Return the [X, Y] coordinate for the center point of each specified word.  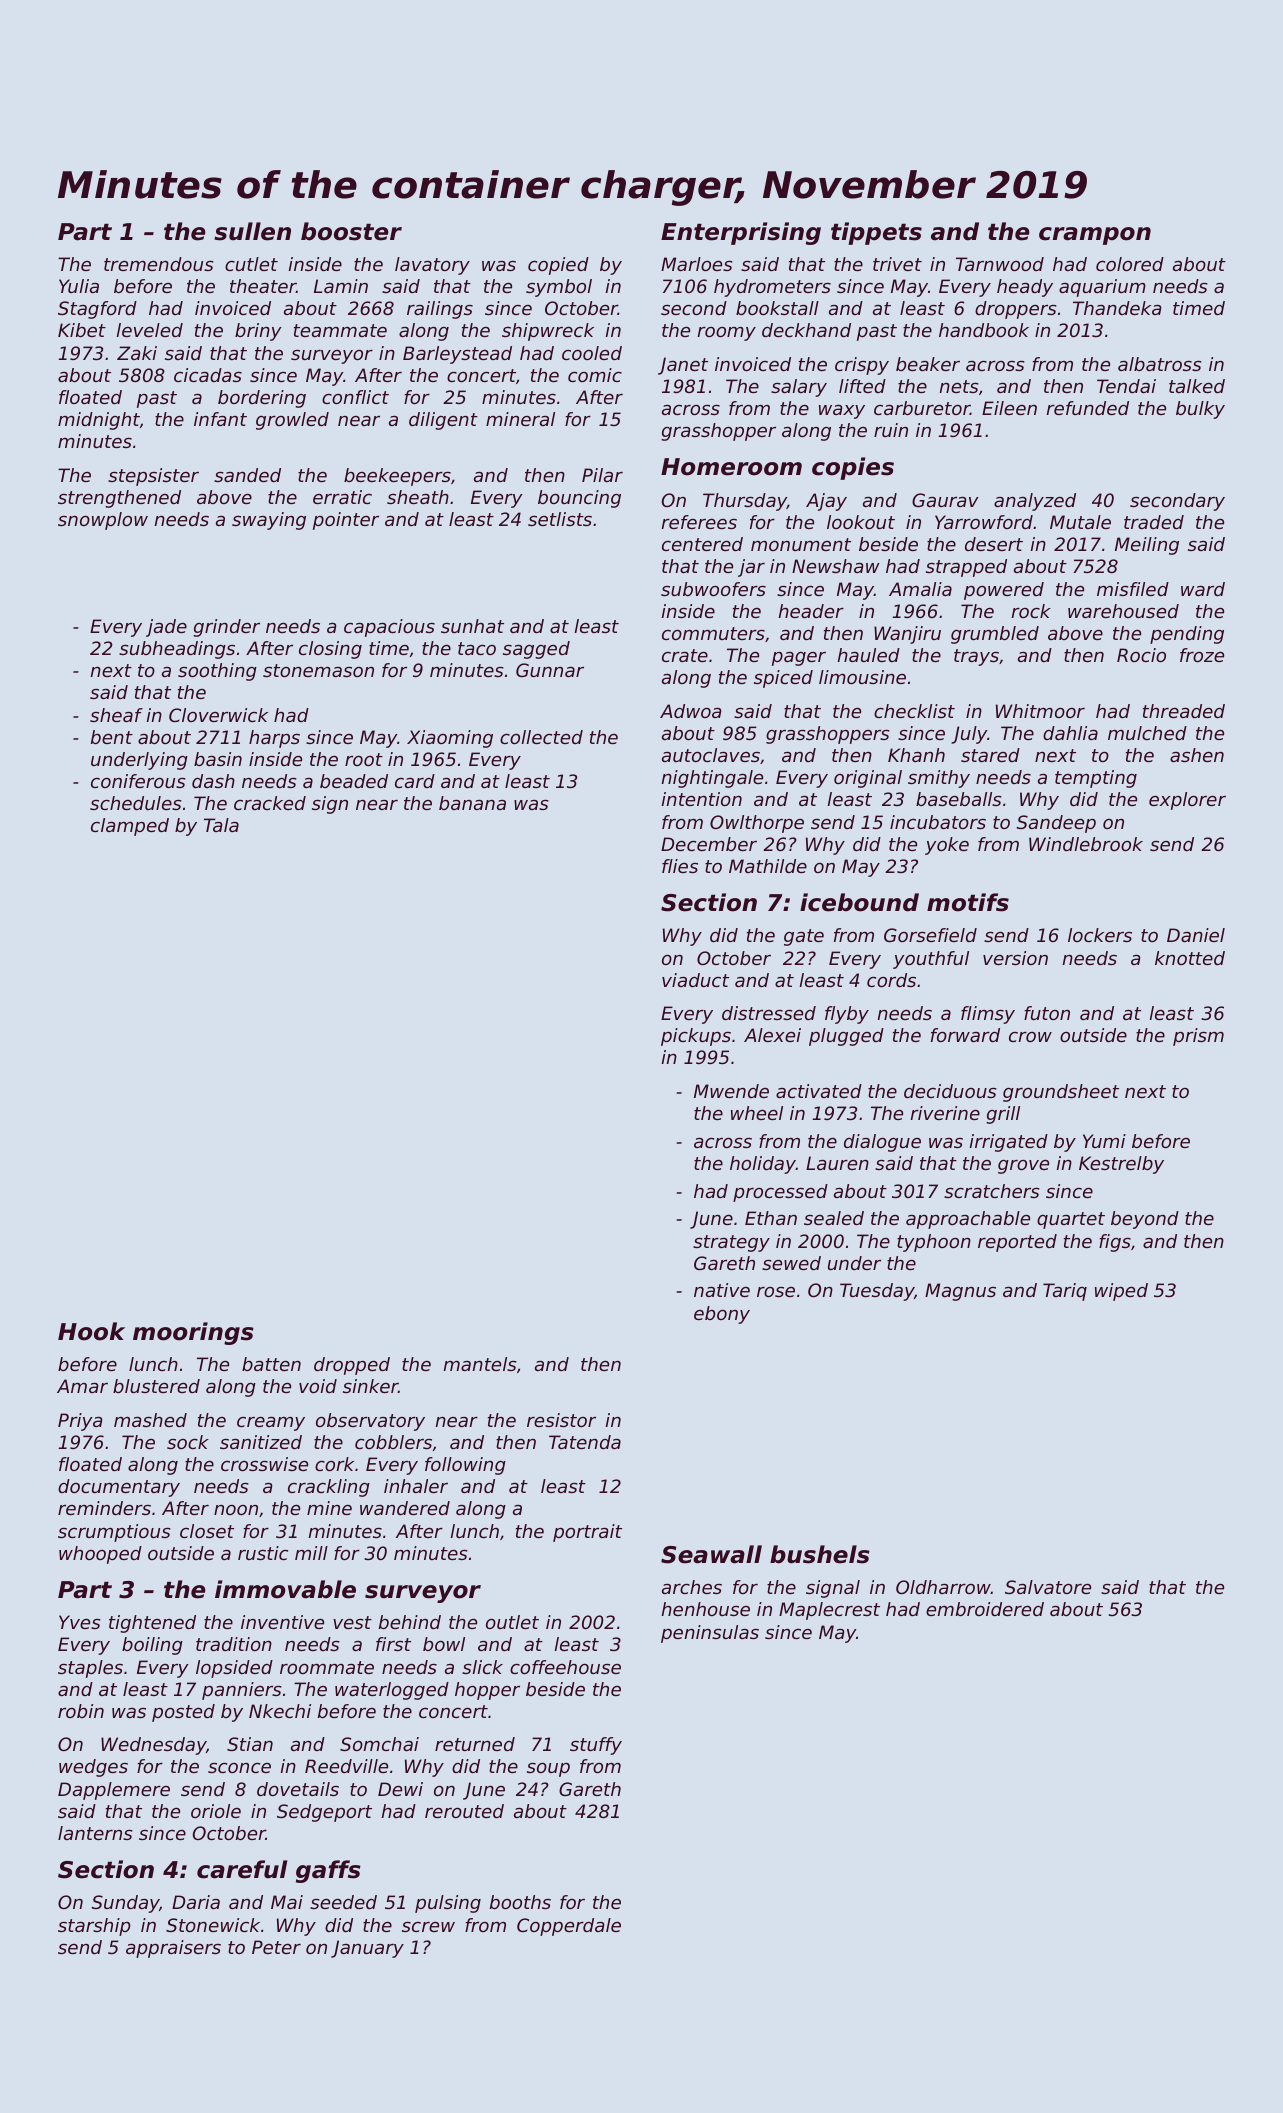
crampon [1095, 236]
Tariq [1065, 1292]
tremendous [159, 264]
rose [776, 1292]
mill [311, 1553]
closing [330, 650]
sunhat [472, 626]
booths [520, 1902]
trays [976, 657]
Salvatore [1048, 1587]
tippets [876, 233]
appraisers [173, 1949]
